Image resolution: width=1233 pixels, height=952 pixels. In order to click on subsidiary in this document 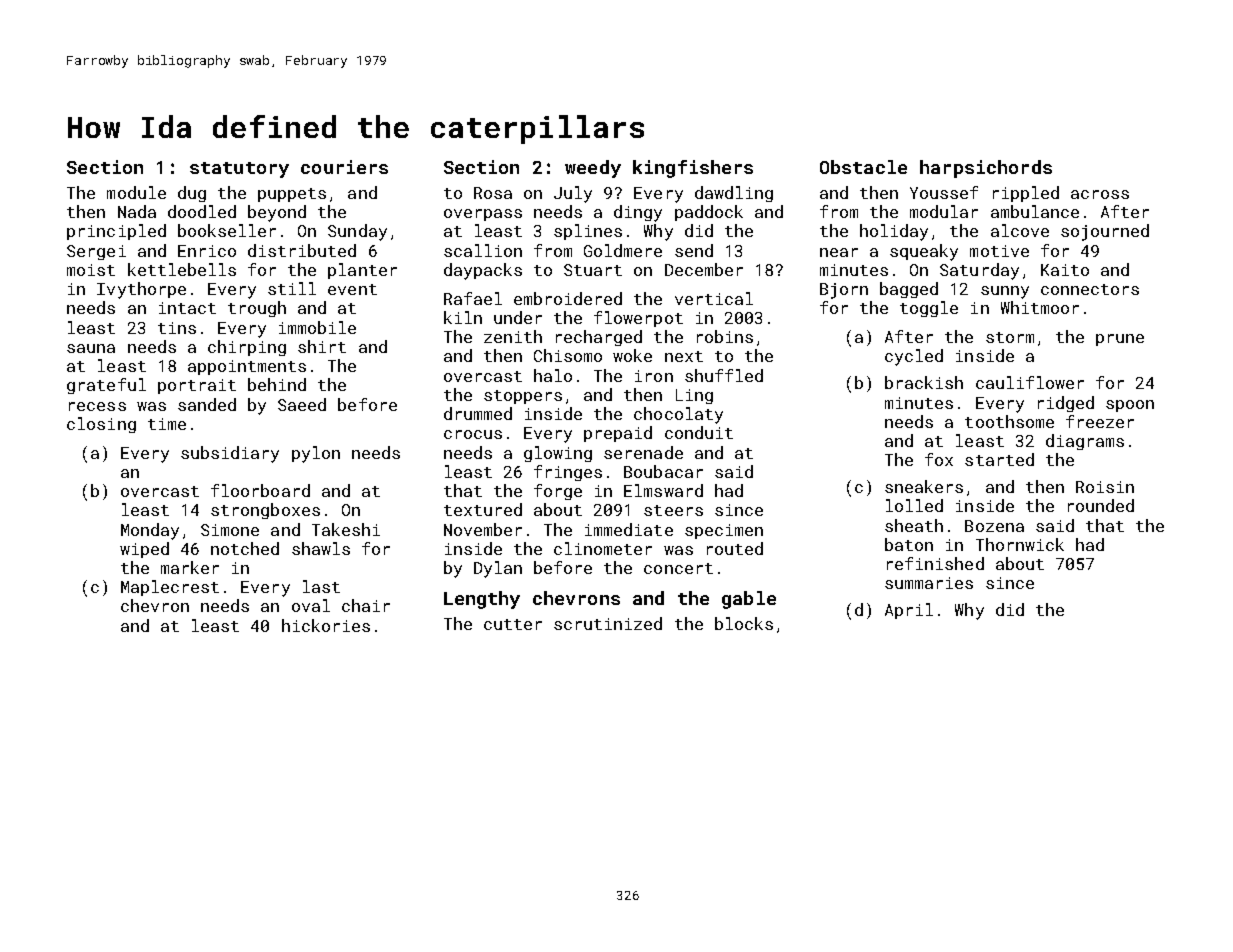, I will do `click(230, 454)`.
